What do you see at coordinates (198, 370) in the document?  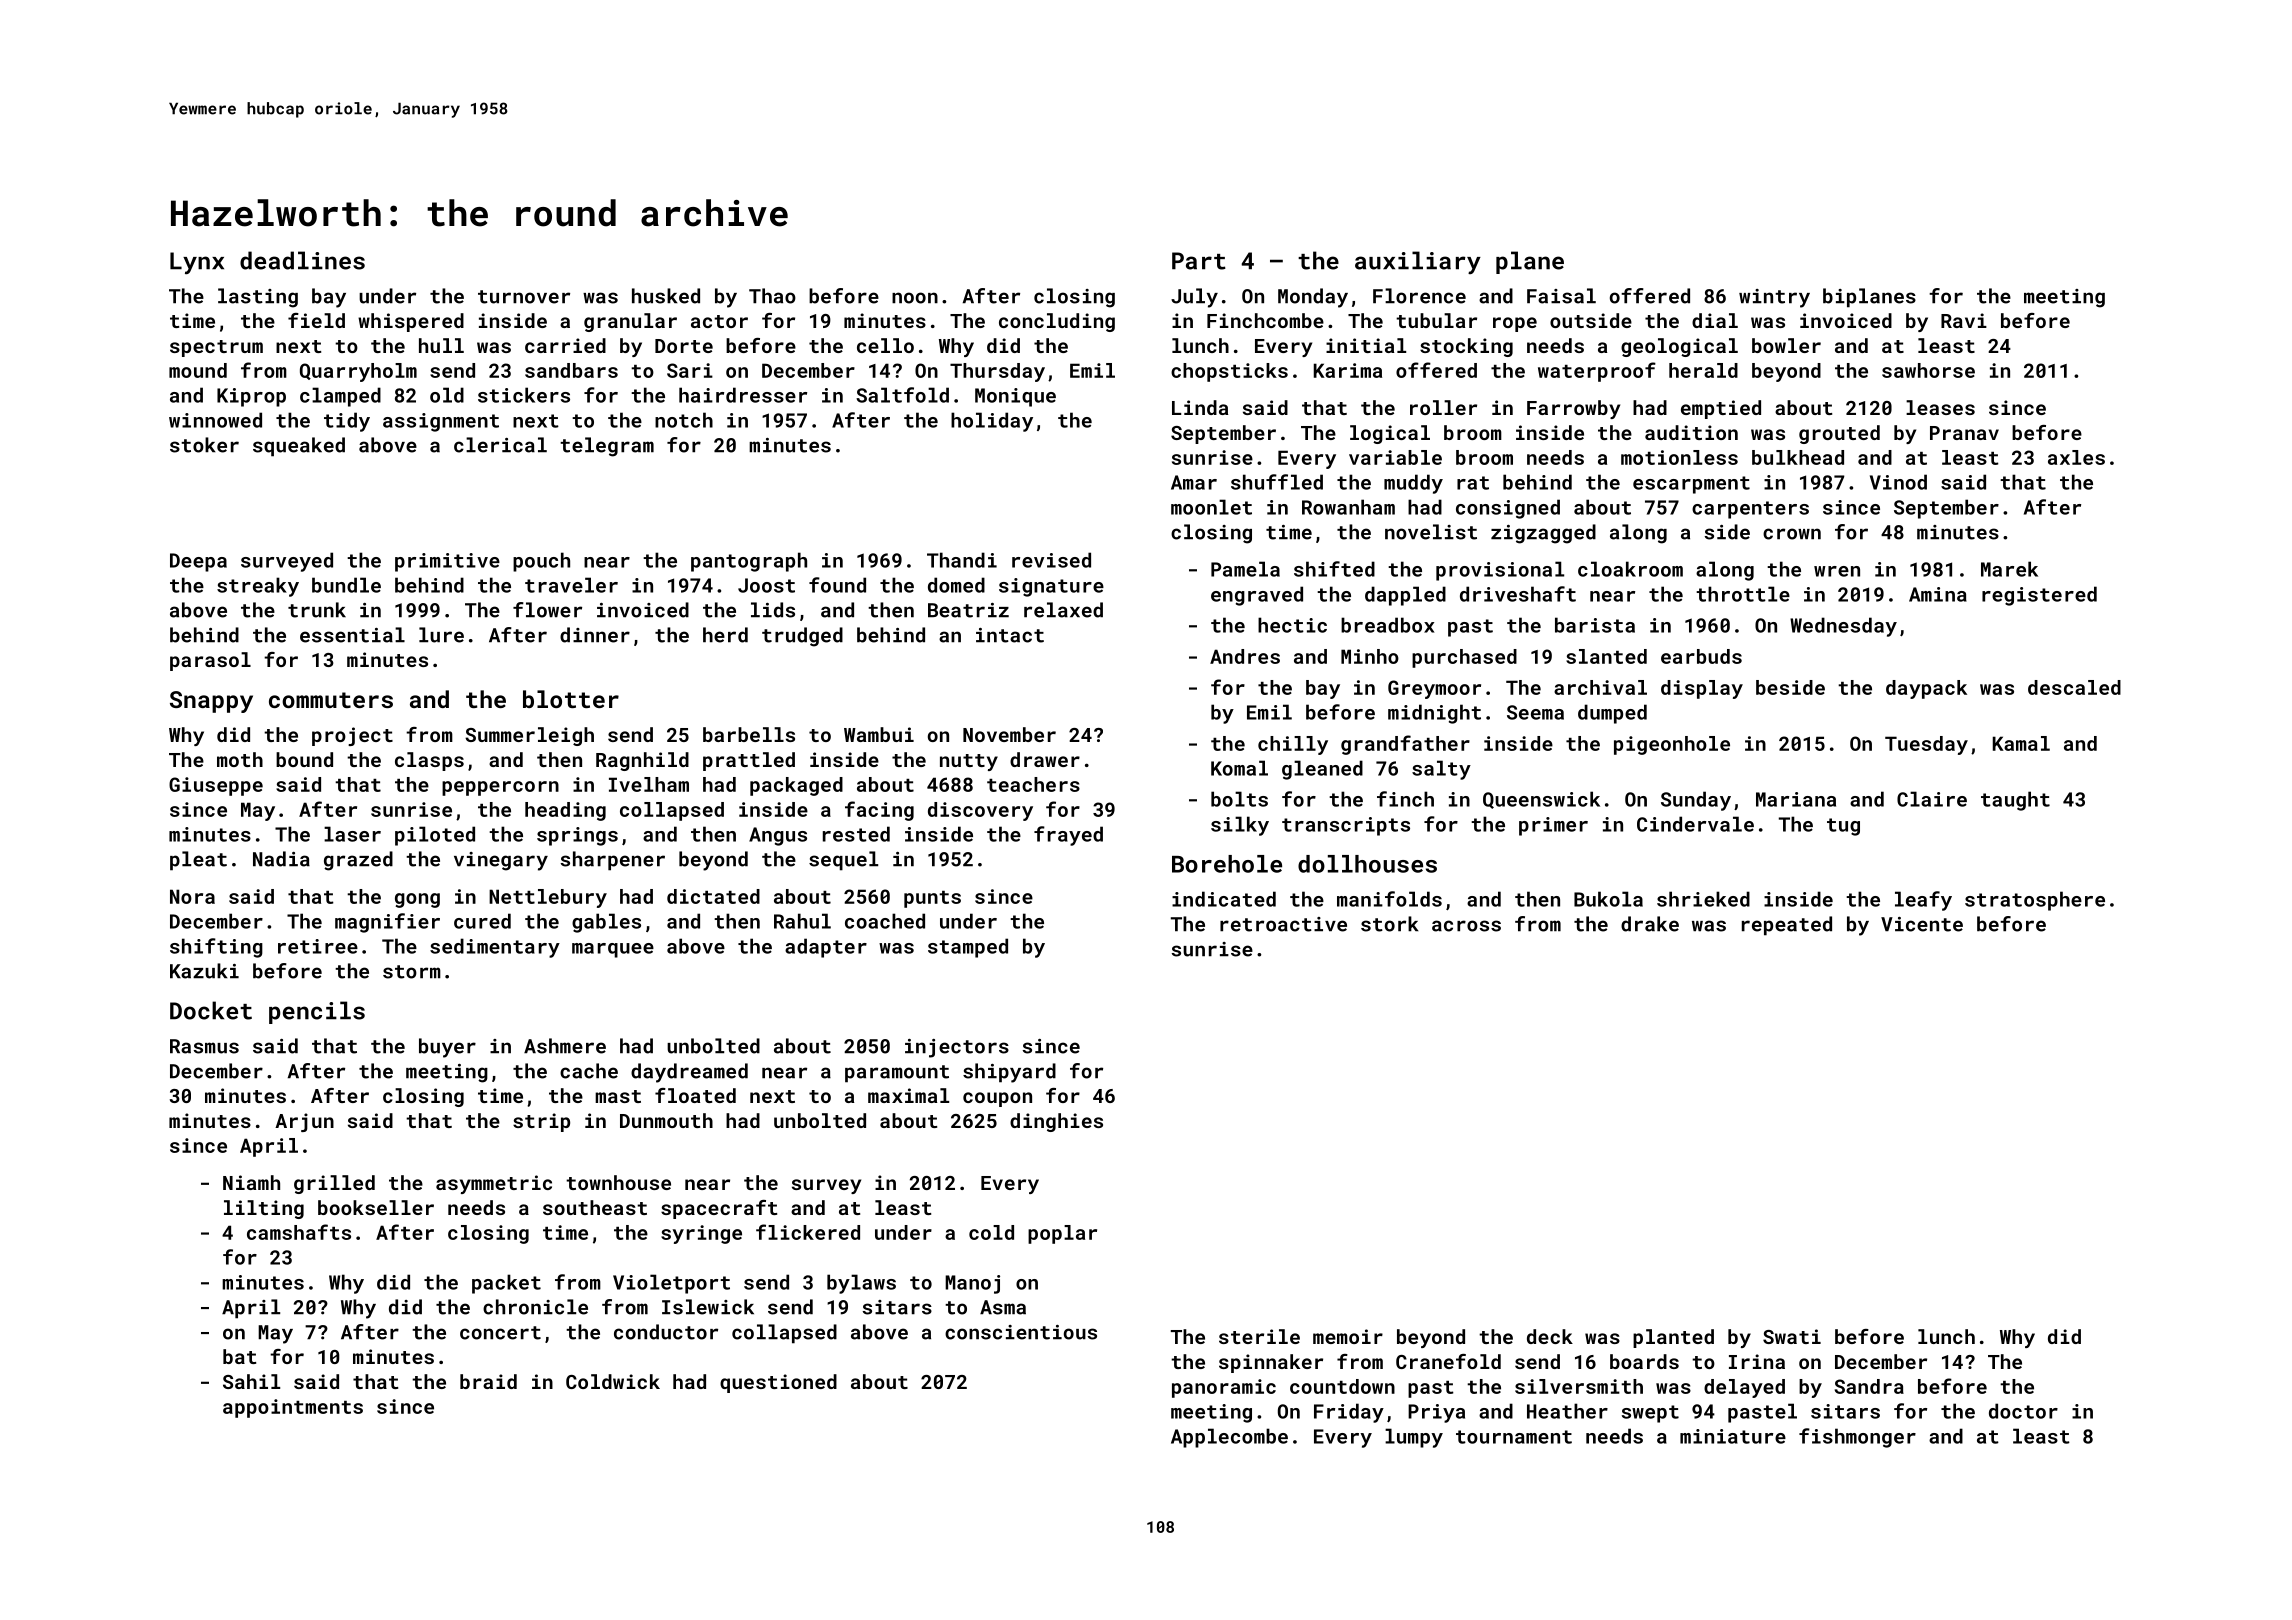 I see `mound` at bounding box center [198, 370].
